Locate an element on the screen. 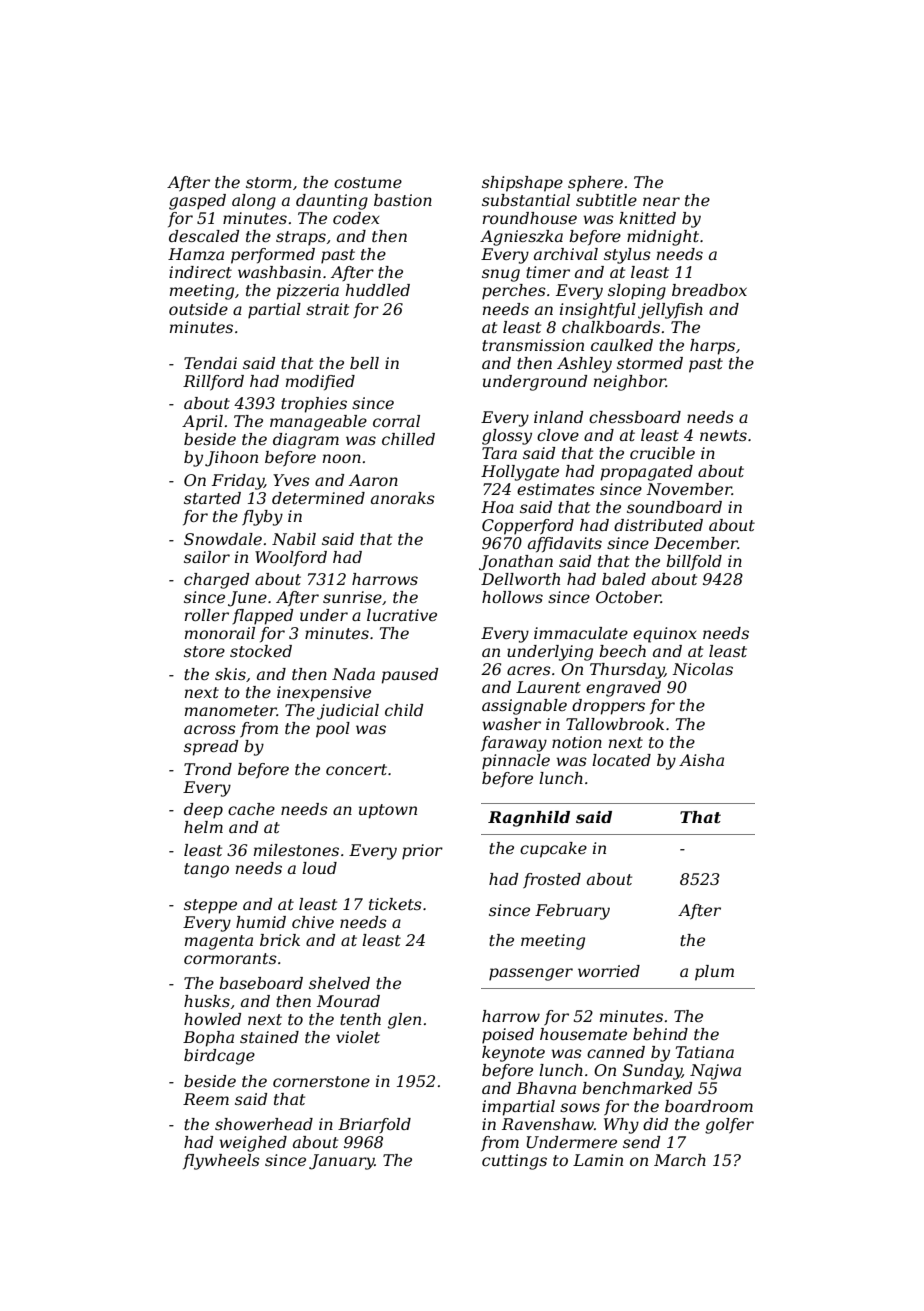 Image resolution: width=924 pixels, height=1311 pixels. uptown is located at coordinates (388, 811).
